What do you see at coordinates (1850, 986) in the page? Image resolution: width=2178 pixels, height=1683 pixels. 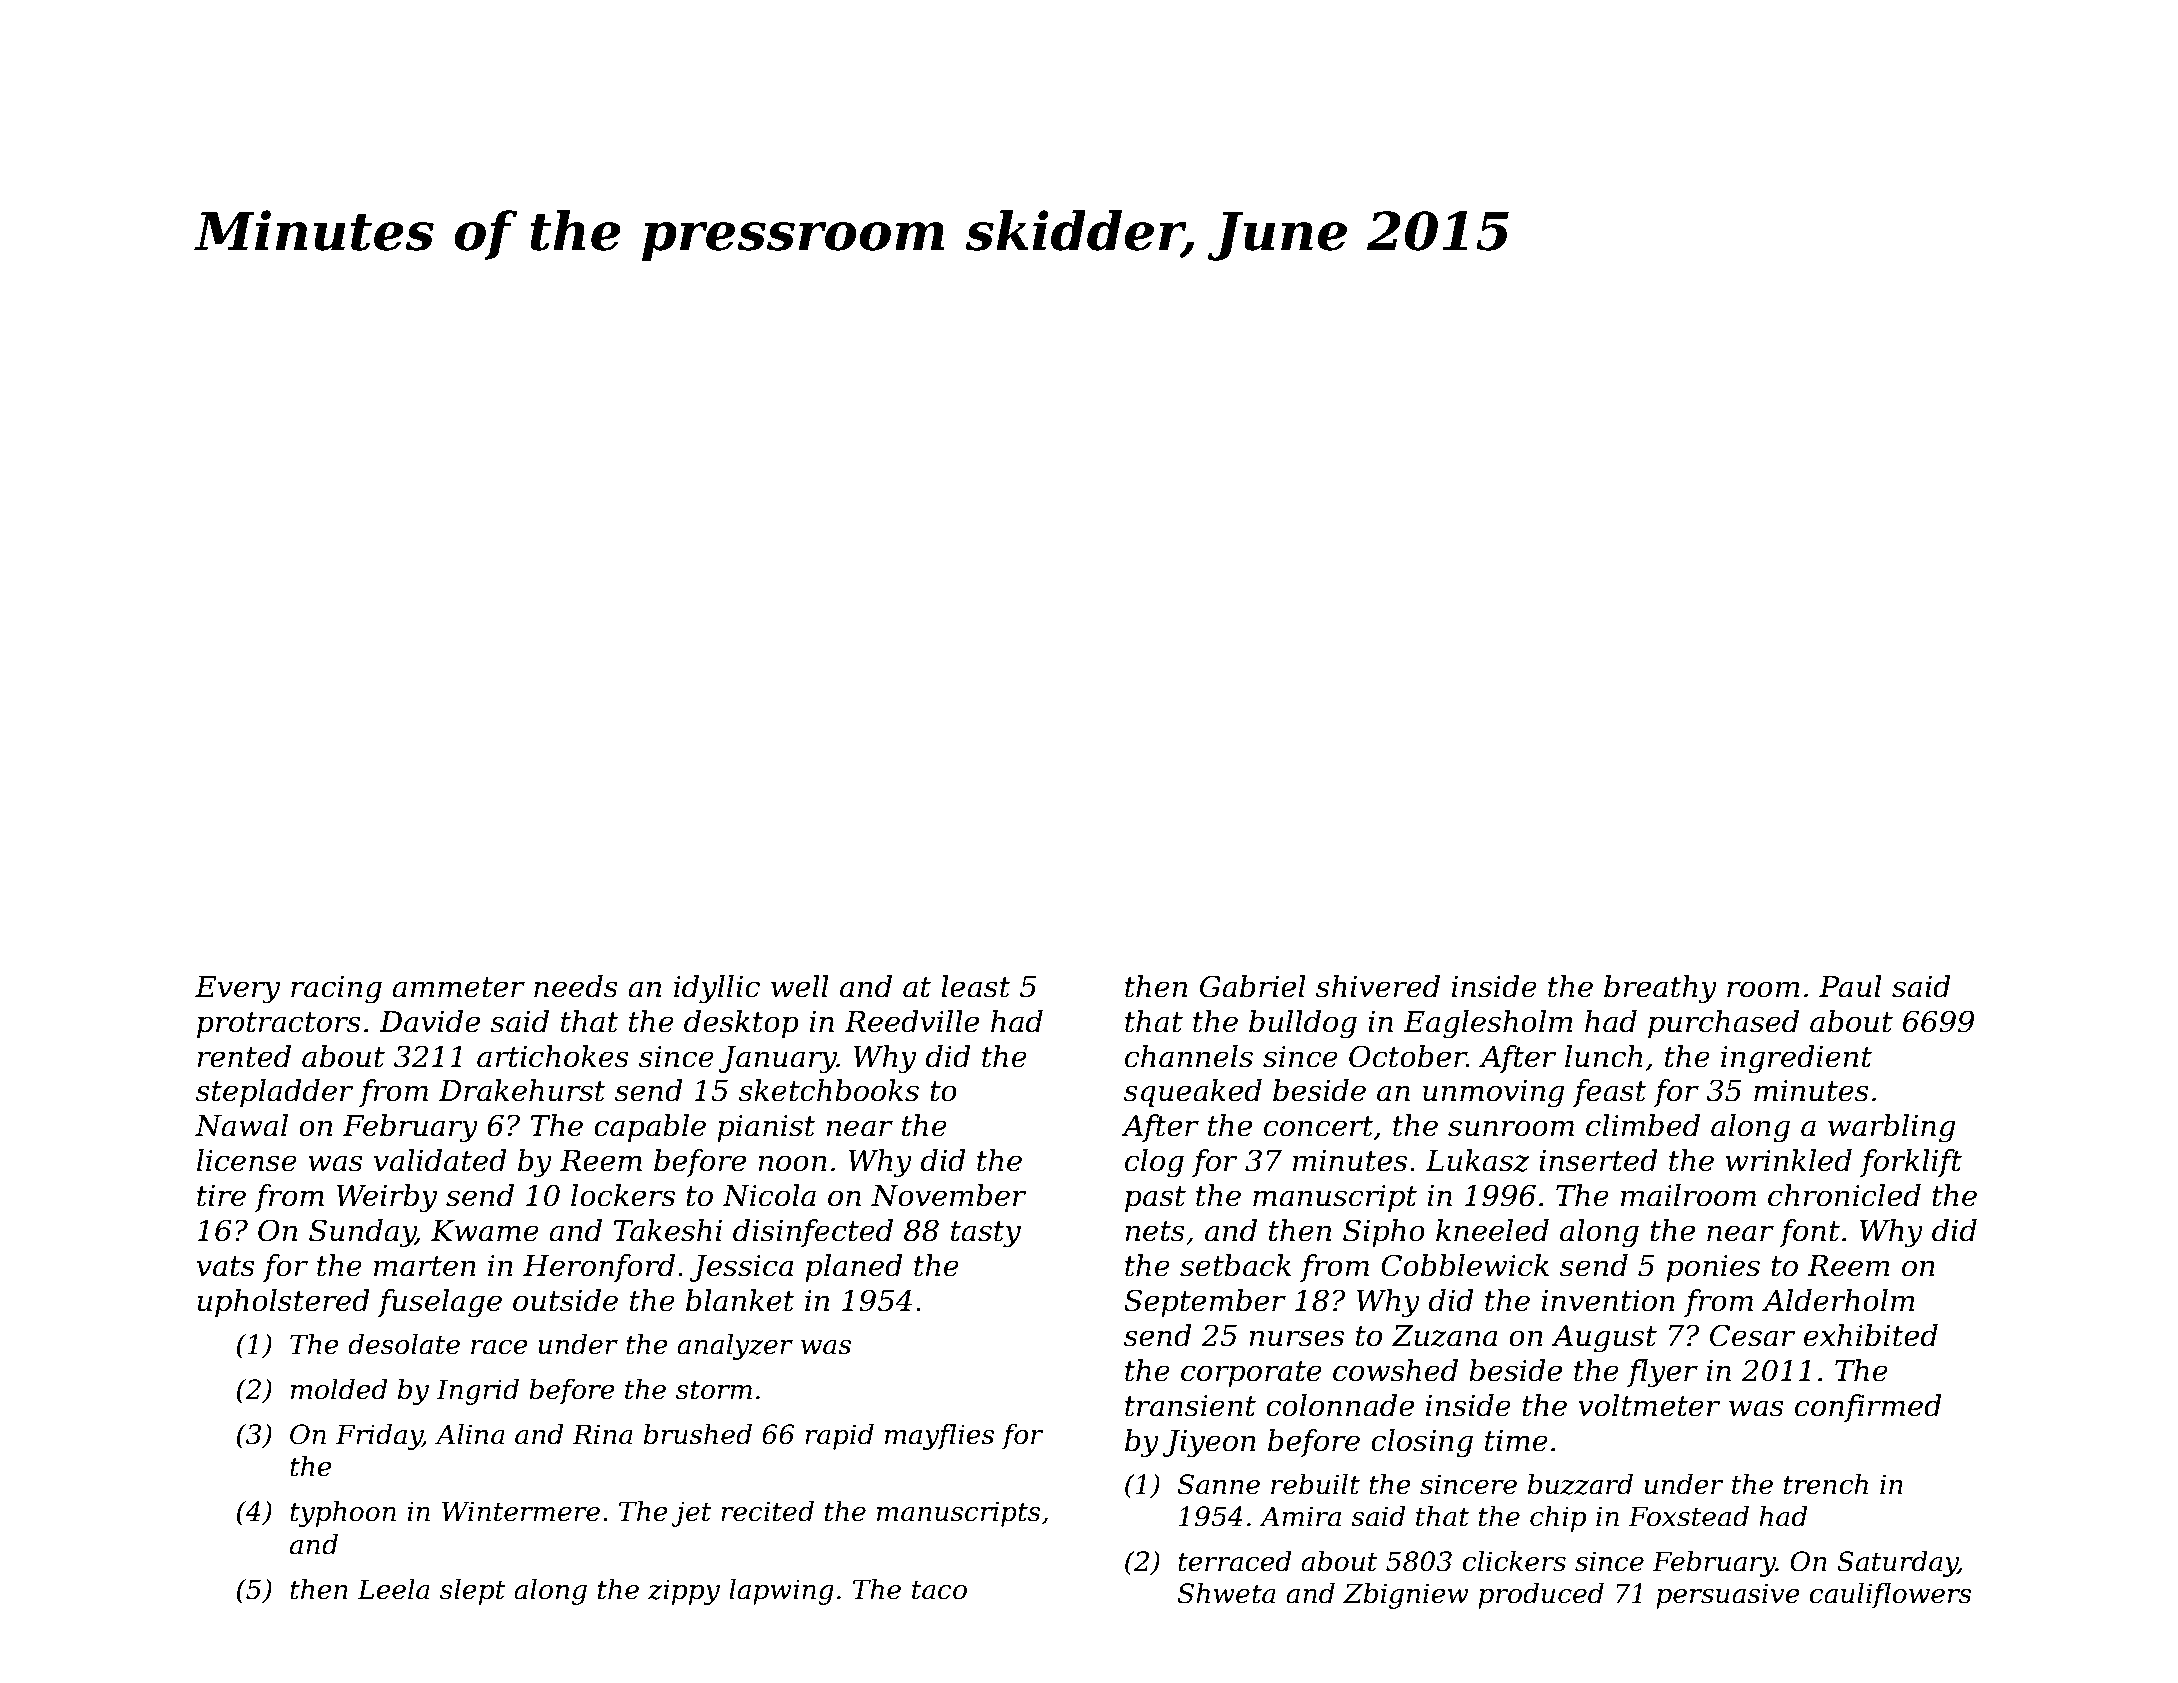 I see `Paul` at bounding box center [1850, 986].
